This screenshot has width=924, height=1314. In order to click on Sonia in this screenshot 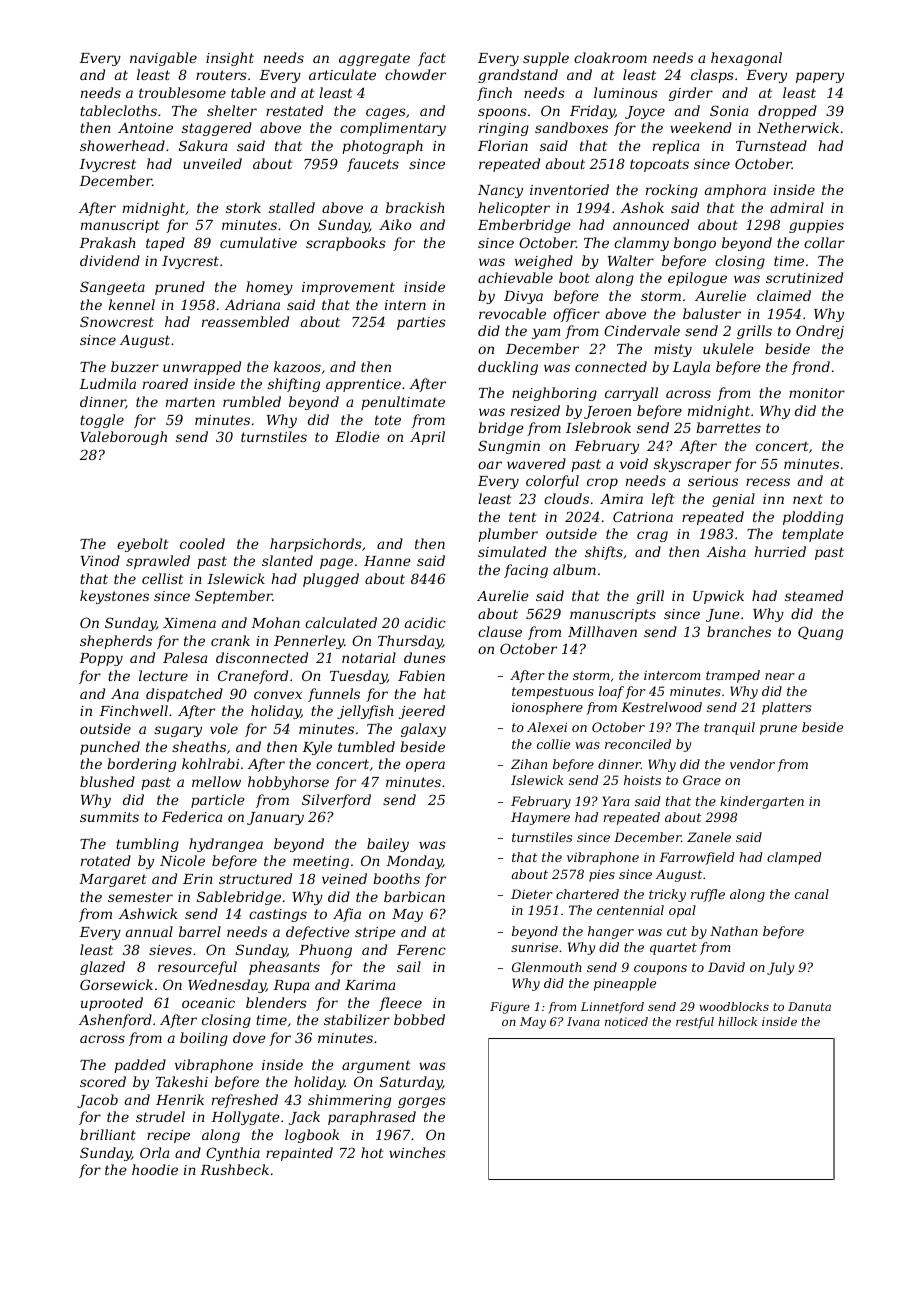, I will do `click(729, 110)`.
